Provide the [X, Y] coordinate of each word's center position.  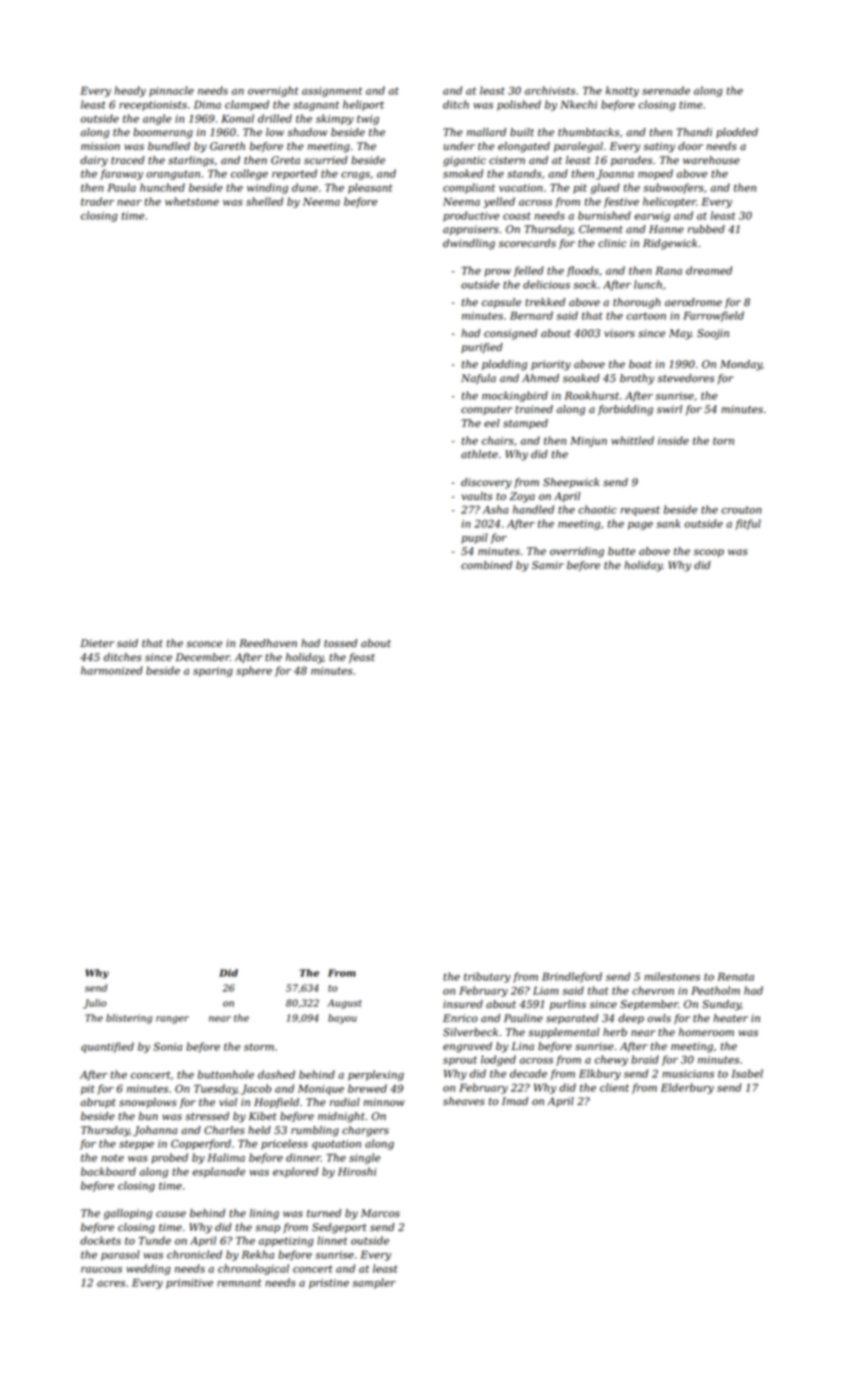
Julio [95, 1004]
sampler [374, 1283]
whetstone [192, 201]
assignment [332, 92]
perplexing [376, 1075]
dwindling [469, 244]
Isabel [747, 1073]
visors [620, 333]
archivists [550, 90]
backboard [108, 1171]
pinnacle [171, 91]
